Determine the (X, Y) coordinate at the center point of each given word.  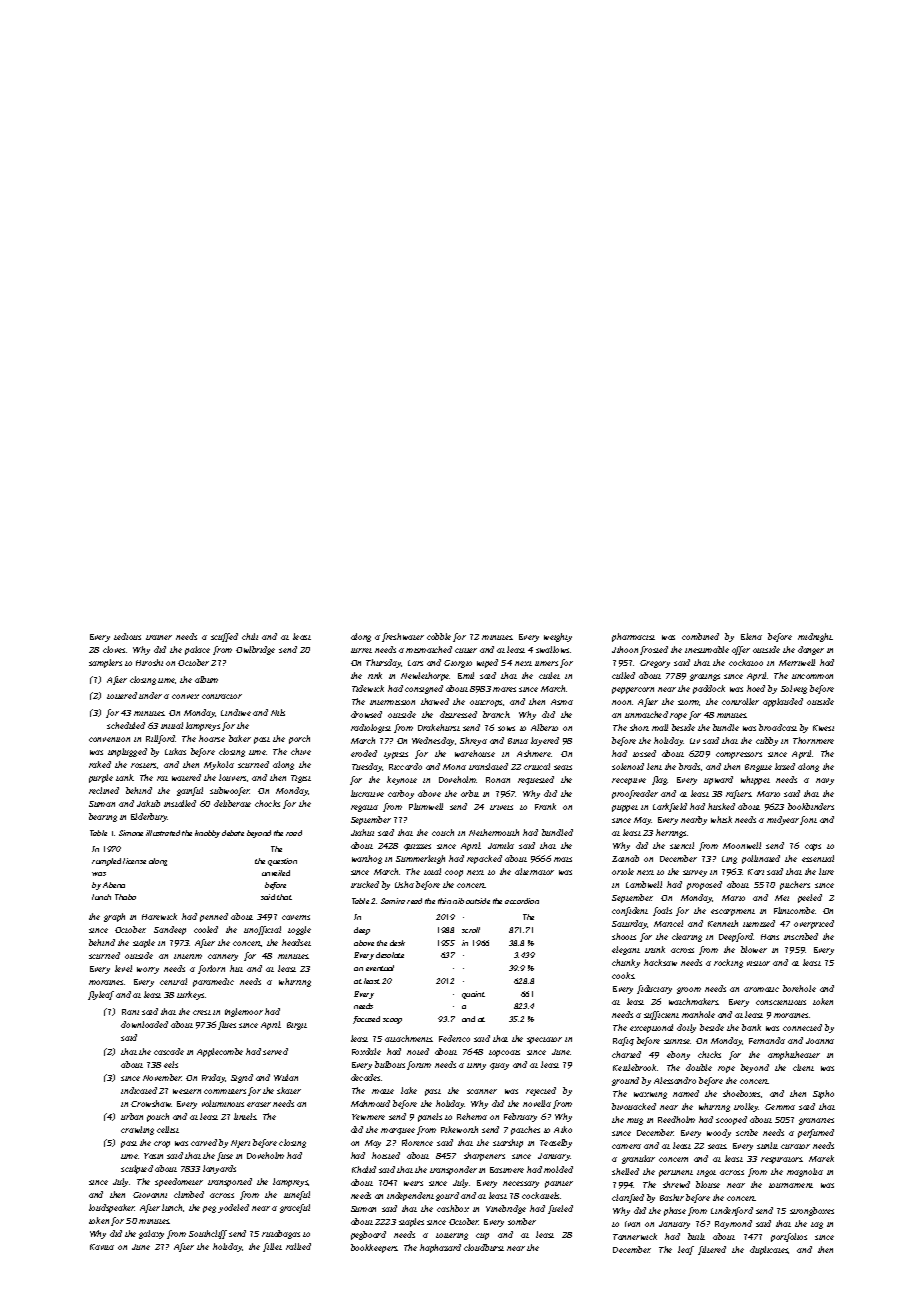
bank (751, 1027)
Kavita (102, 1247)
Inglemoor (244, 1012)
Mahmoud (370, 1103)
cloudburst (484, 1247)
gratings (705, 677)
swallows (552, 649)
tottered (122, 695)
